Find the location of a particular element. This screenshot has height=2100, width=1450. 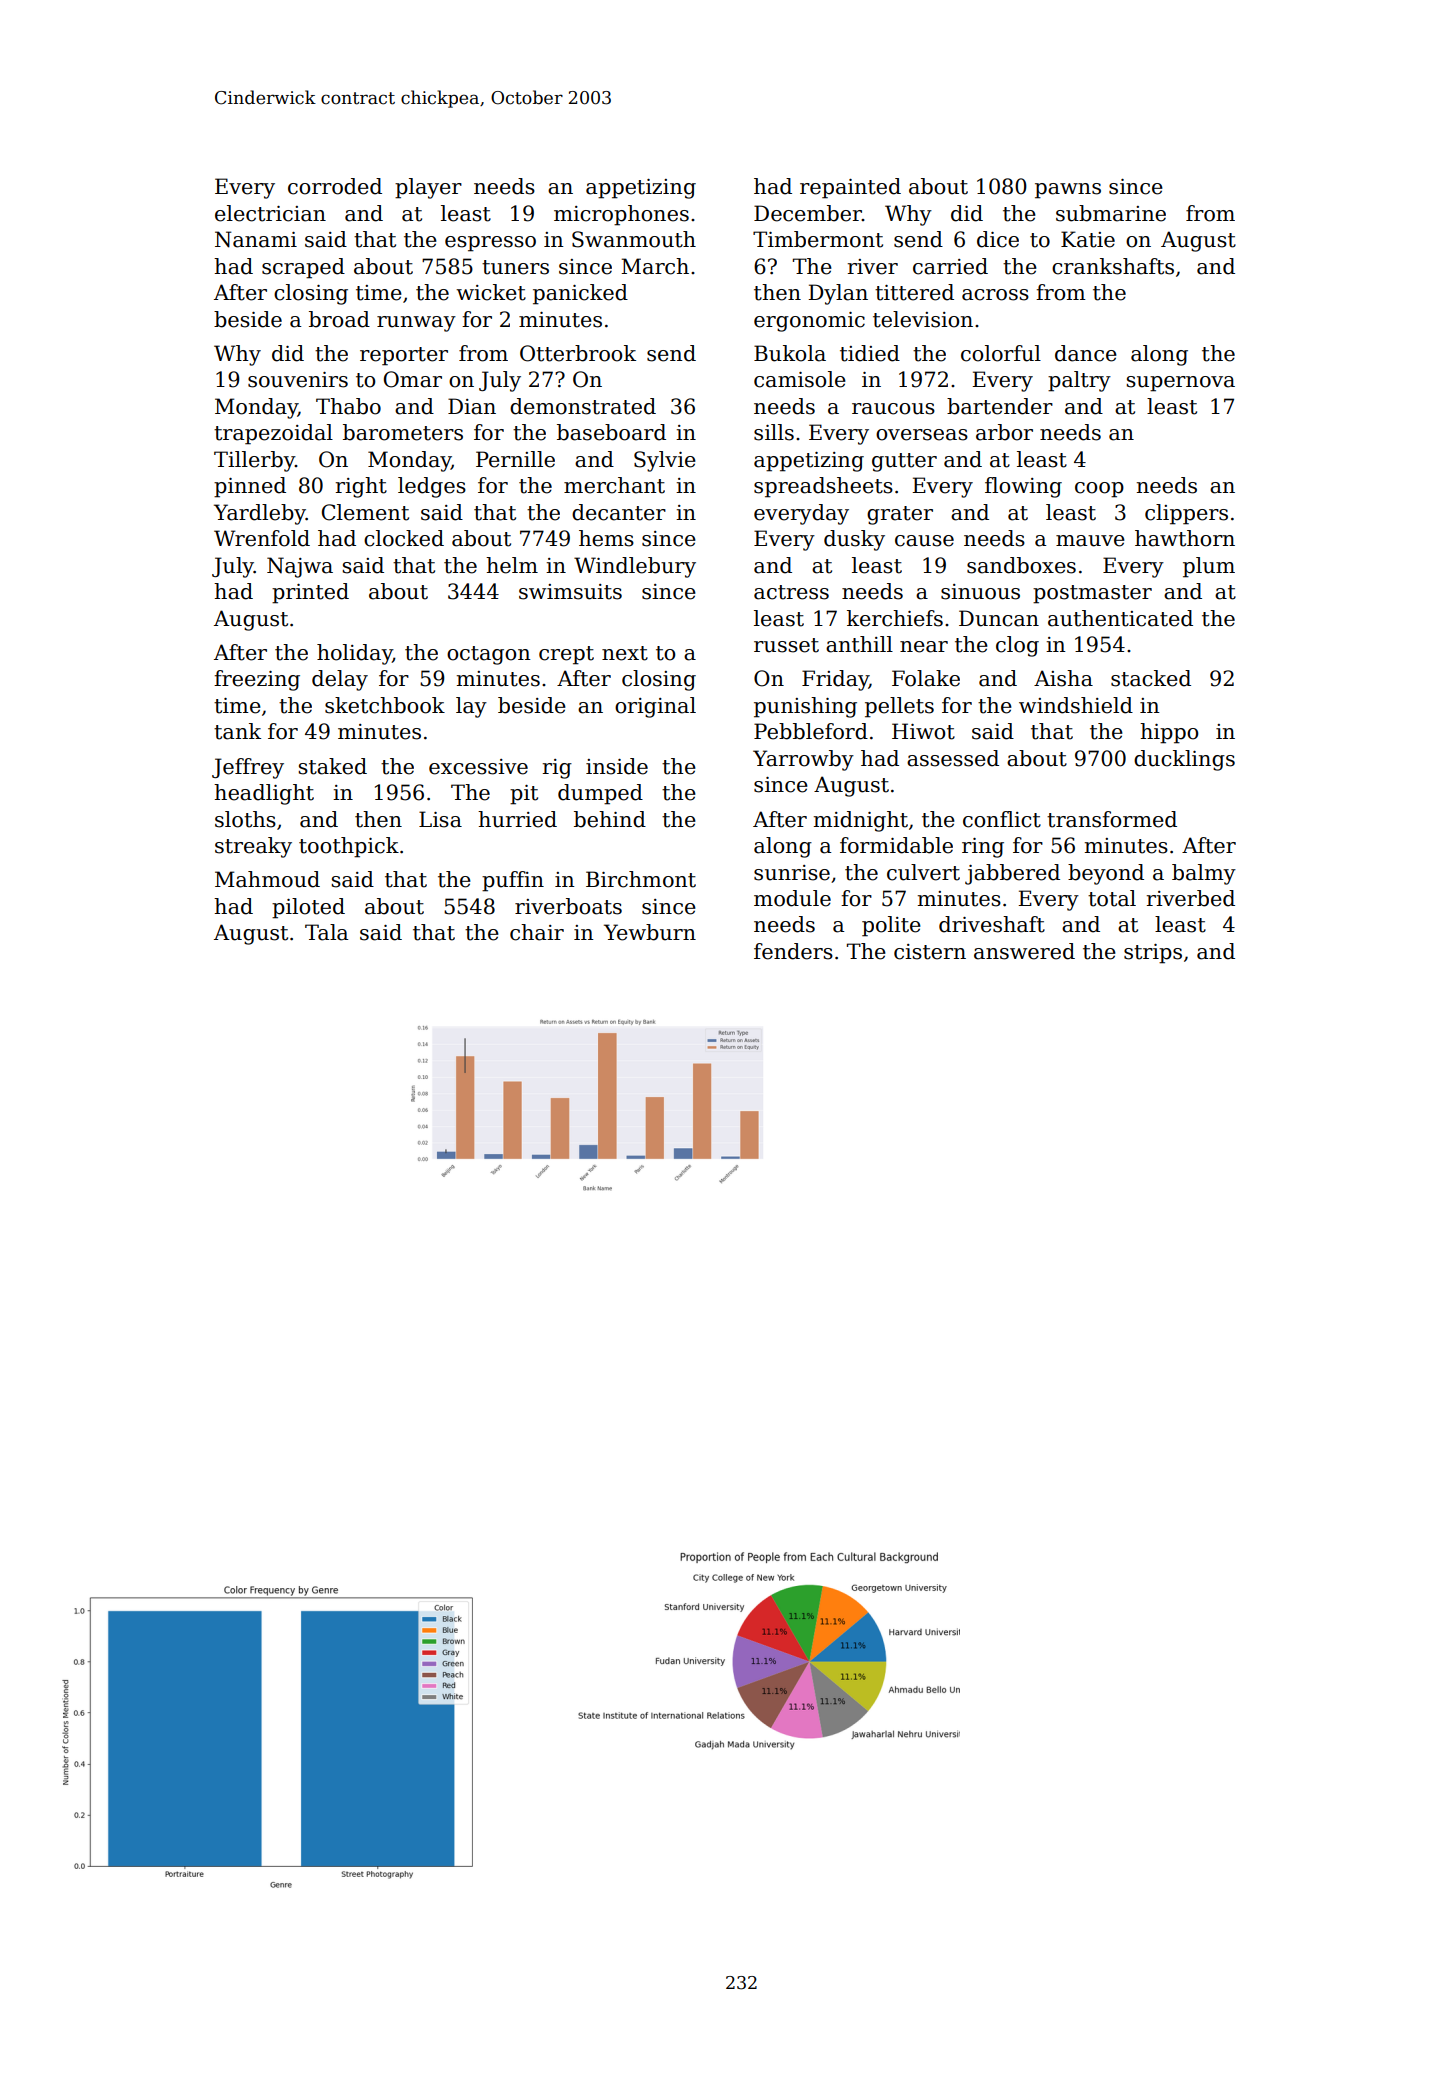

crankshafts is located at coordinates (1113, 266).
